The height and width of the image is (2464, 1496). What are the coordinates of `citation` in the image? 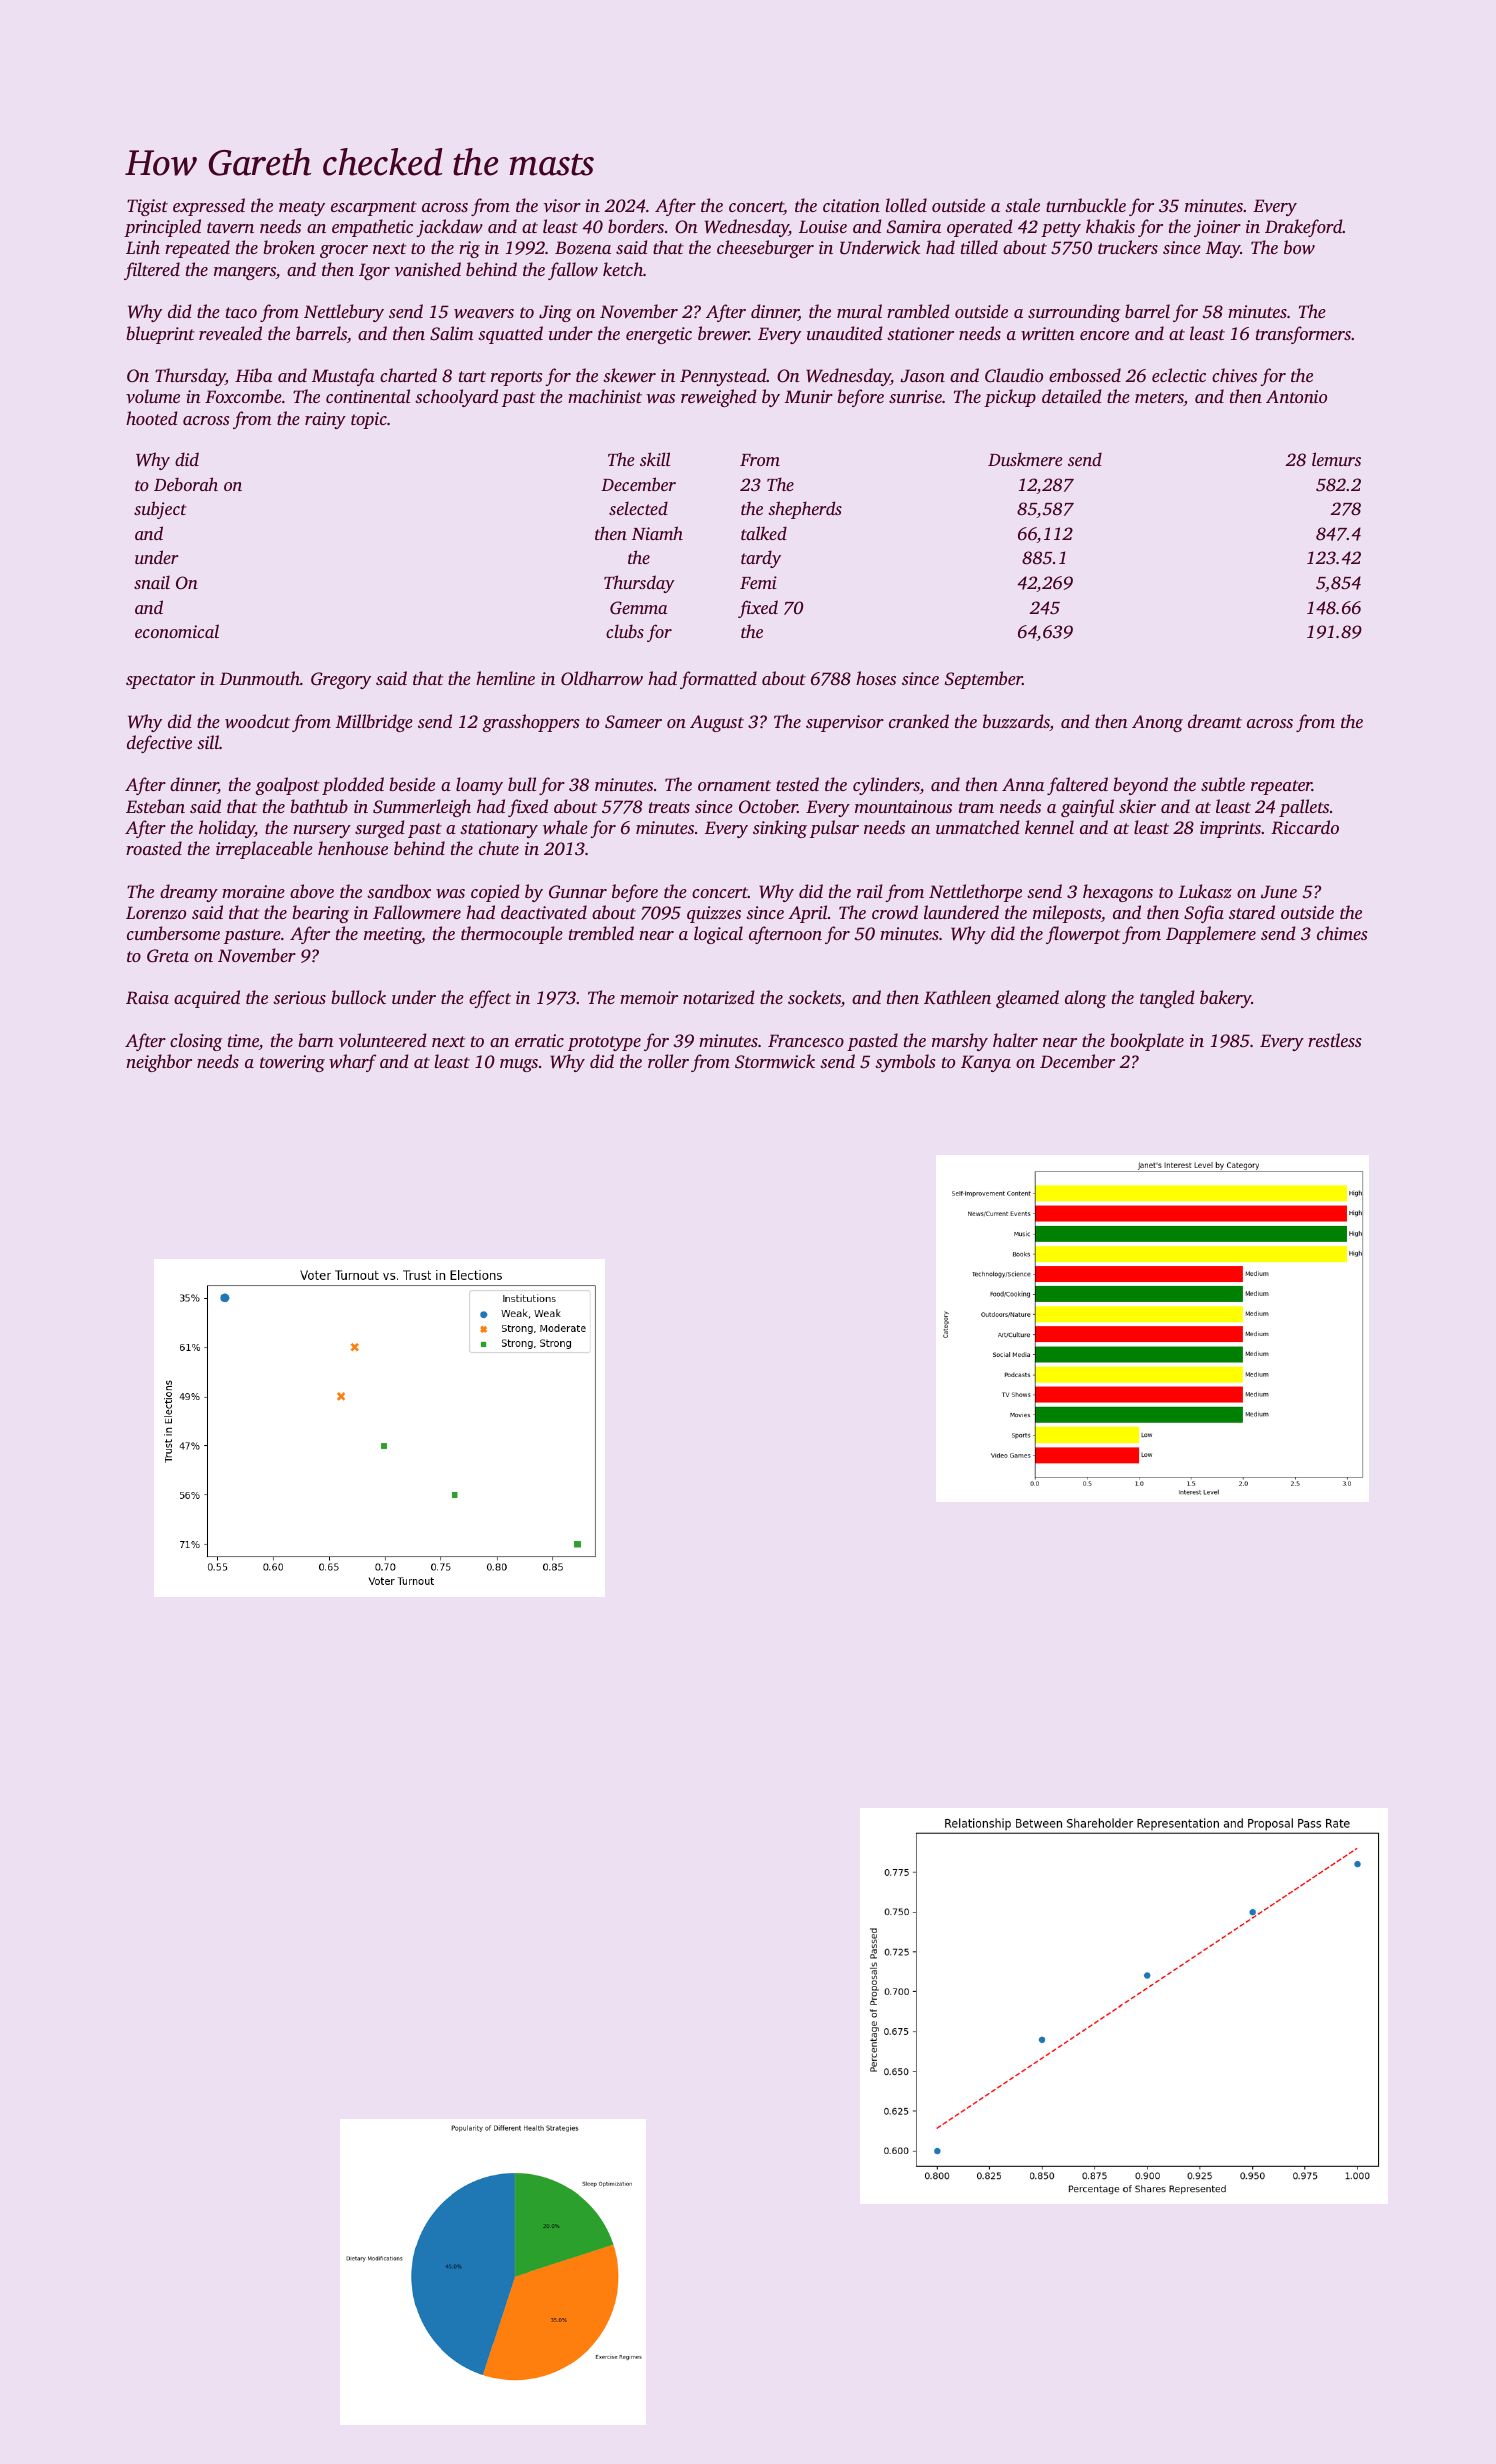 It's located at (851, 205).
